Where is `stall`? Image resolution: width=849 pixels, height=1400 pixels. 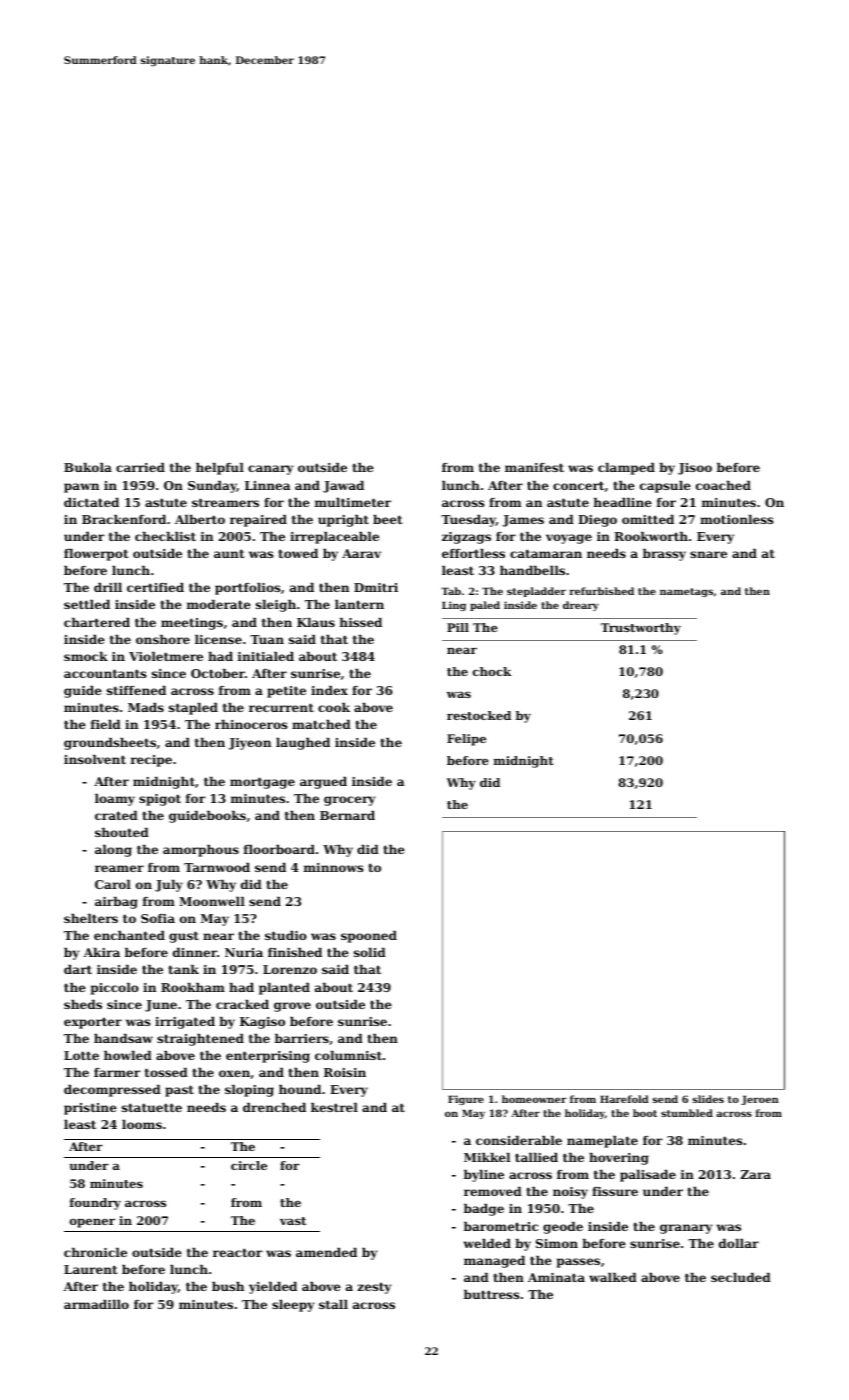
stall is located at coordinates (333, 1304).
